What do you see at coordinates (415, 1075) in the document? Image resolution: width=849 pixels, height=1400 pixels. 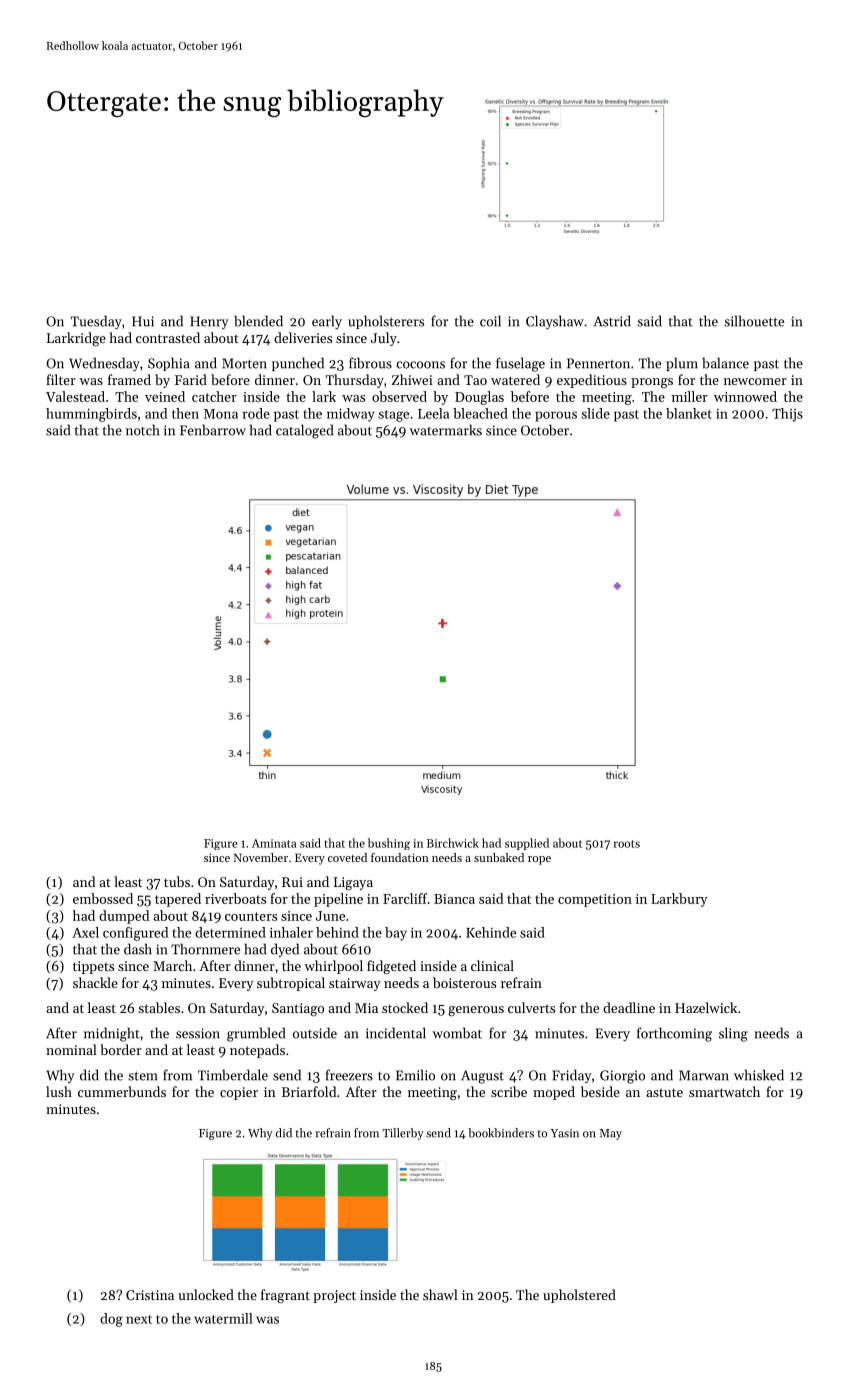 I see `Emilio` at bounding box center [415, 1075].
